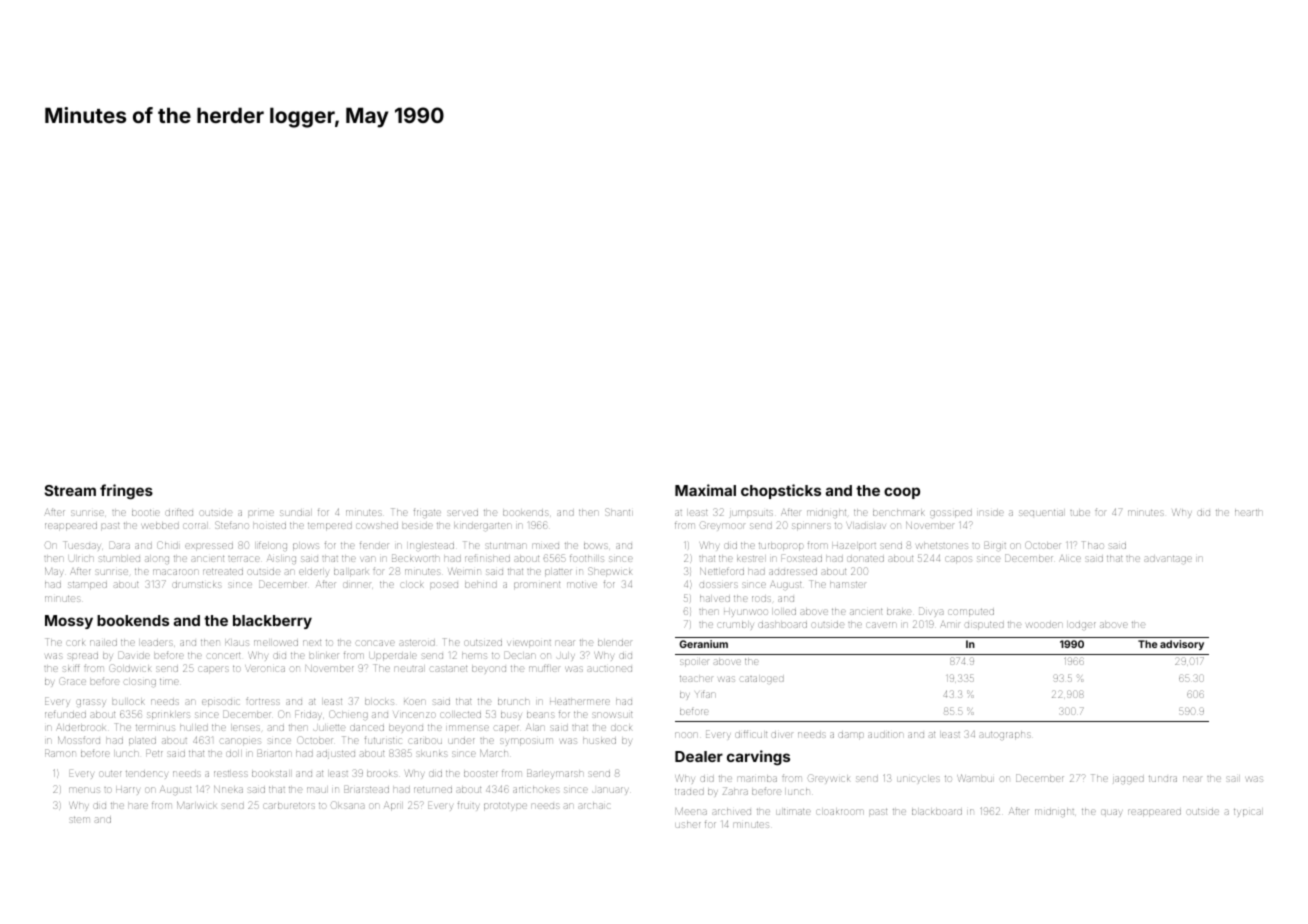  Describe the element at coordinates (705, 490) in the screenshot. I see `Maximal` at that location.
